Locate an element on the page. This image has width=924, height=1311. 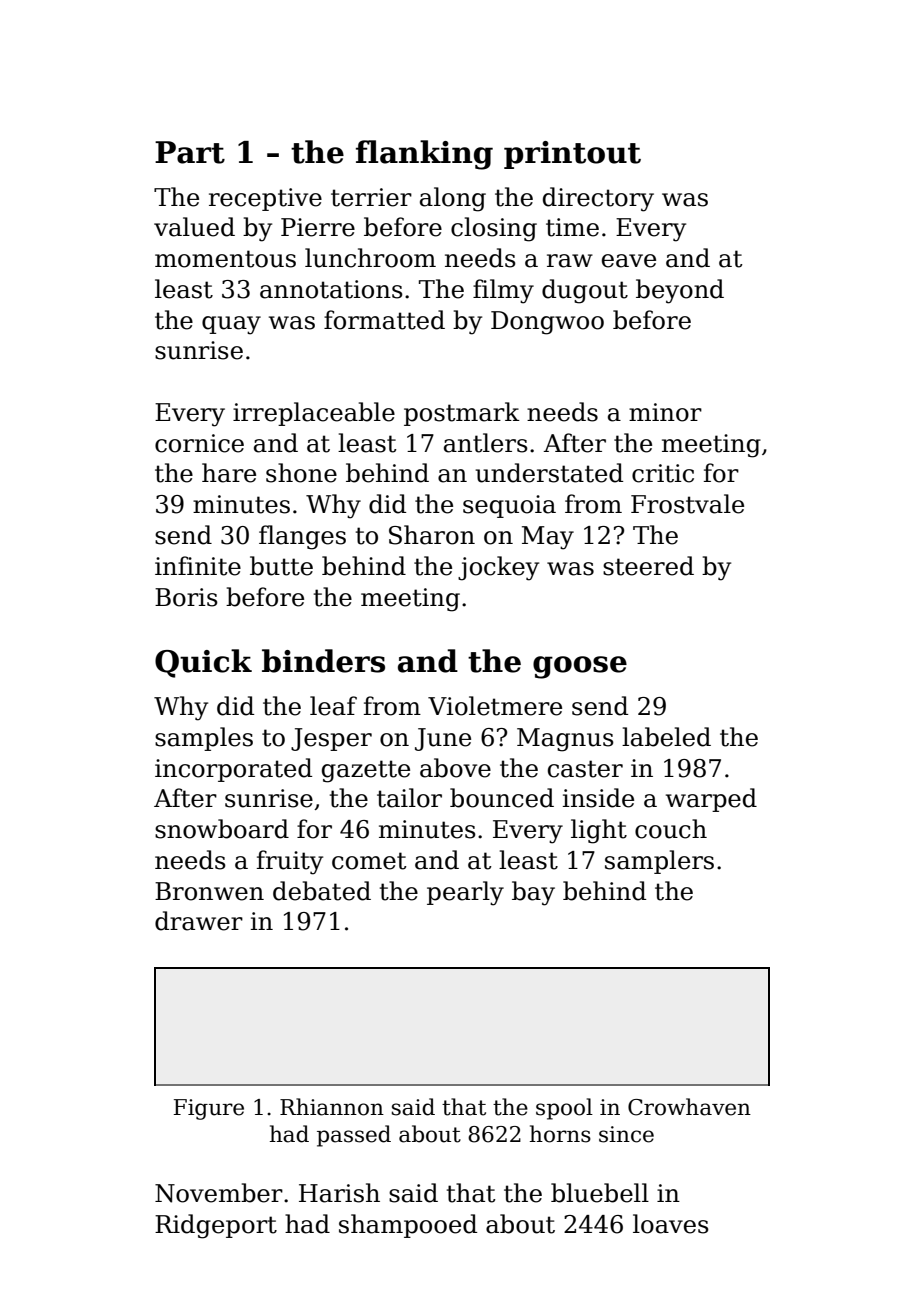
flanking is located at coordinates (424, 155).
